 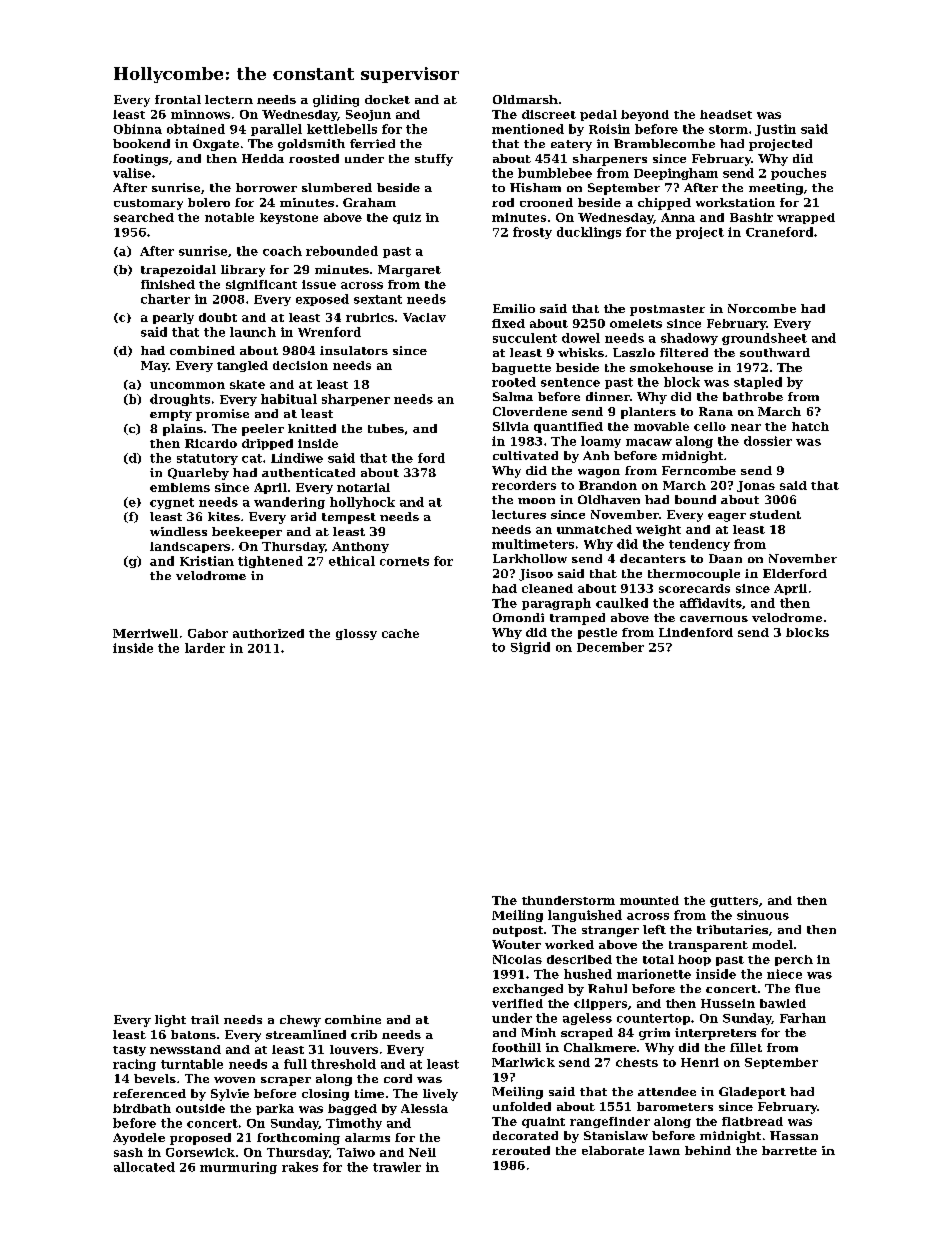 What do you see at coordinates (178, 99) in the screenshot?
I see `frontal` at bounding box center [178, 99].
